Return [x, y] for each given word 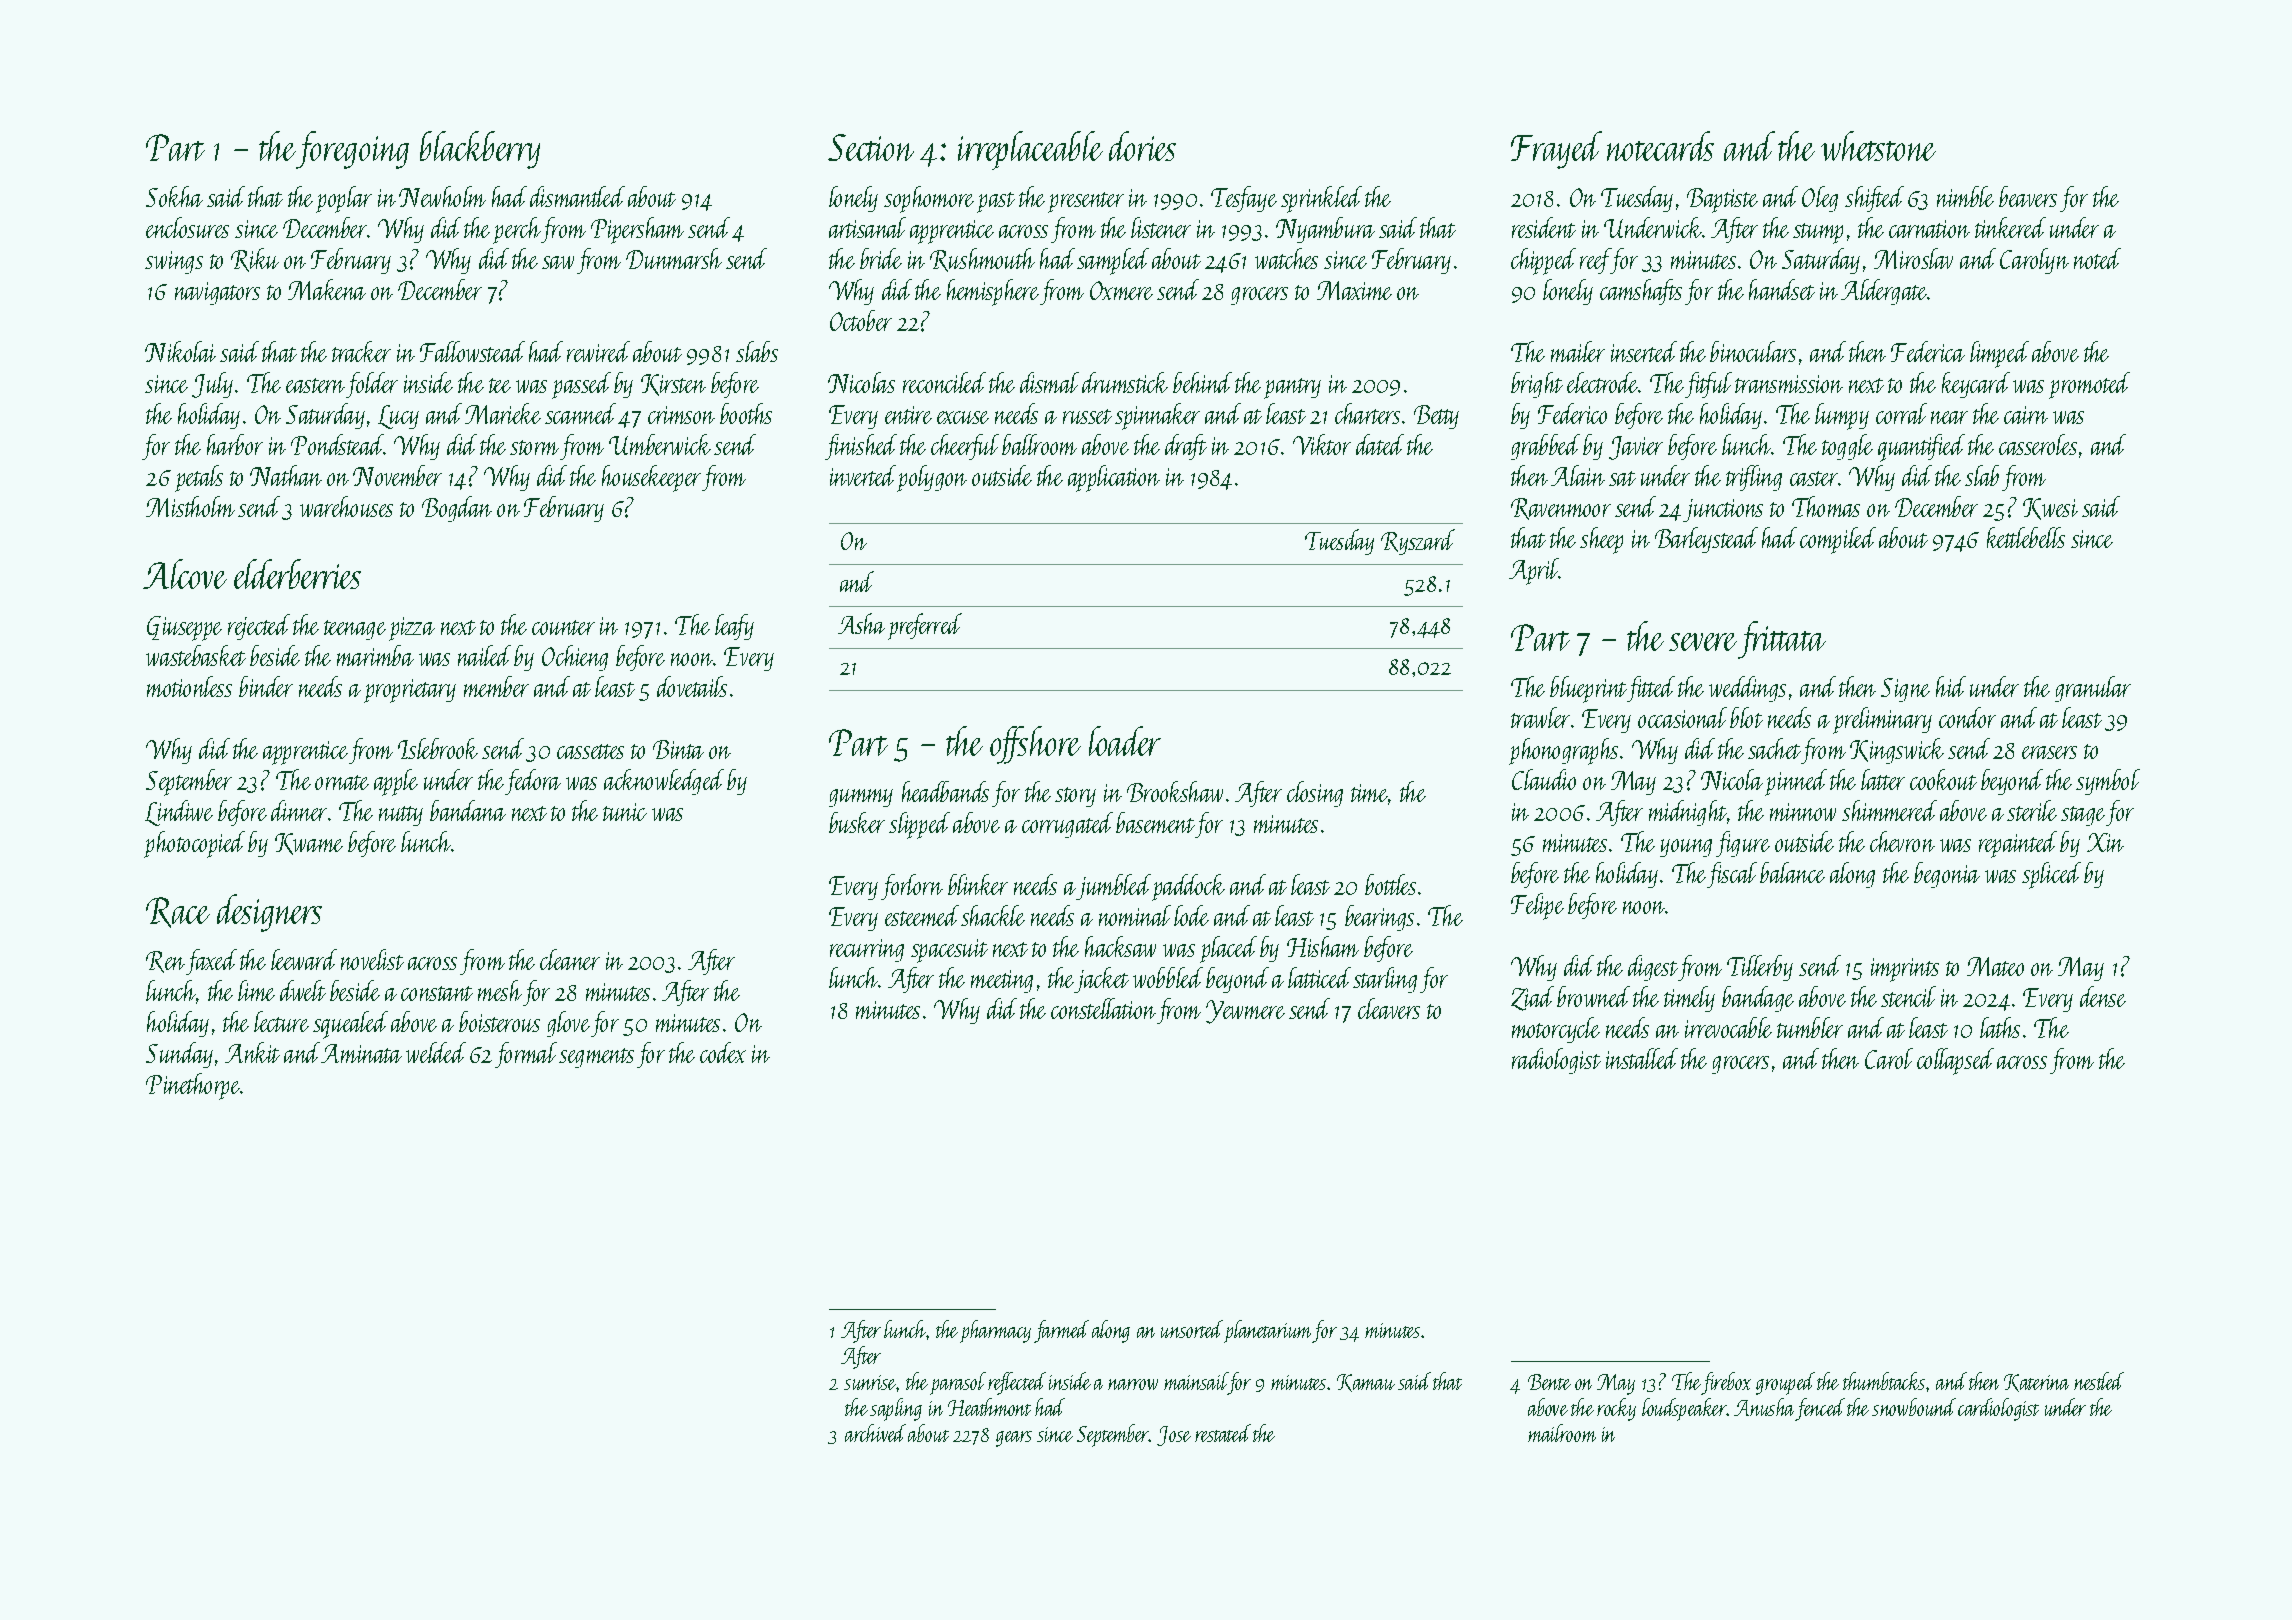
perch [517, 230]
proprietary [410, 691]
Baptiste [1722, 200]
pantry [1292, 388]
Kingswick [1897, 751]
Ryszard [1418, 542]
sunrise [870, 1382]
